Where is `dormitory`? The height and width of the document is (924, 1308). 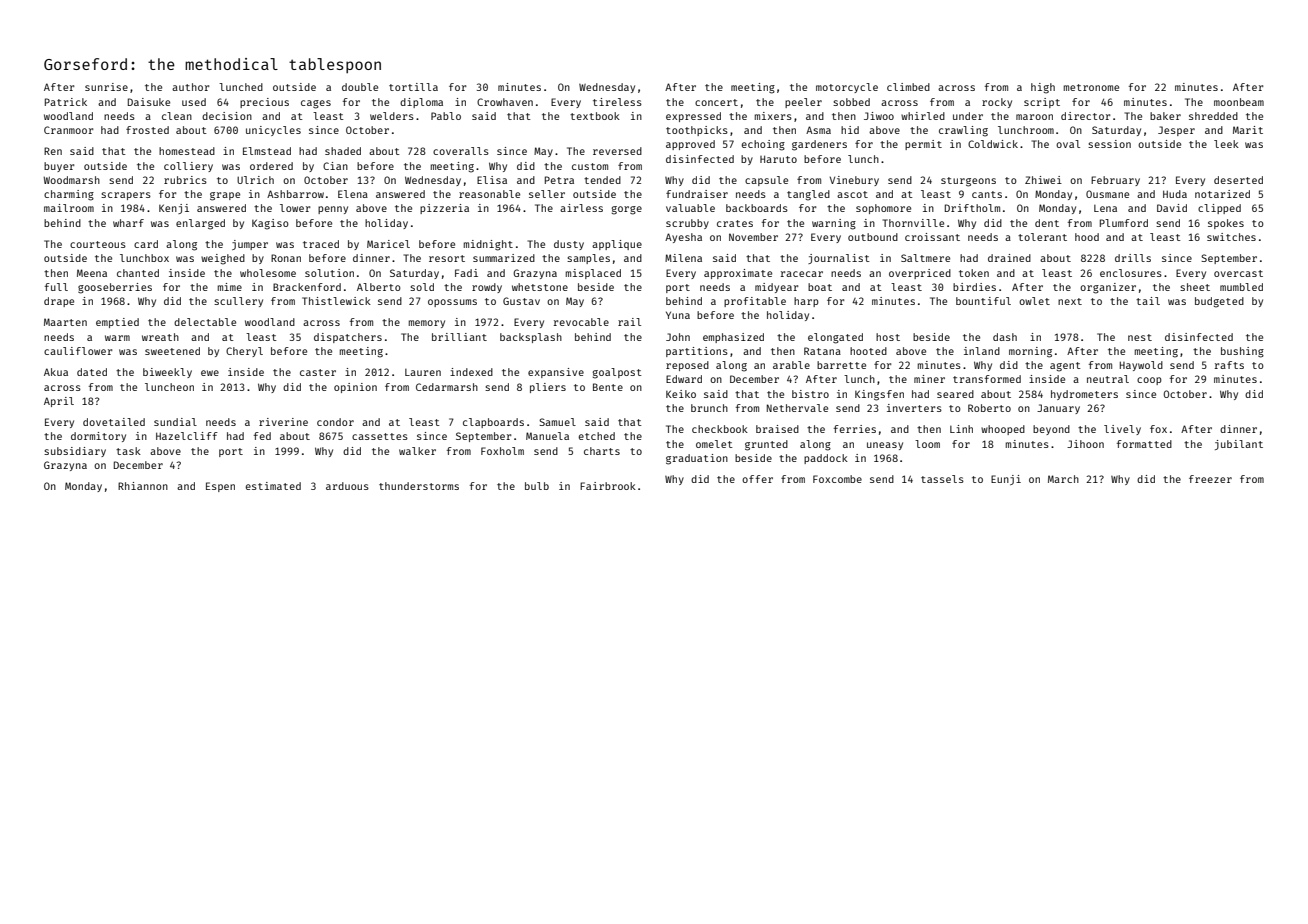
dormitory is located at coordinates (98, 437).
